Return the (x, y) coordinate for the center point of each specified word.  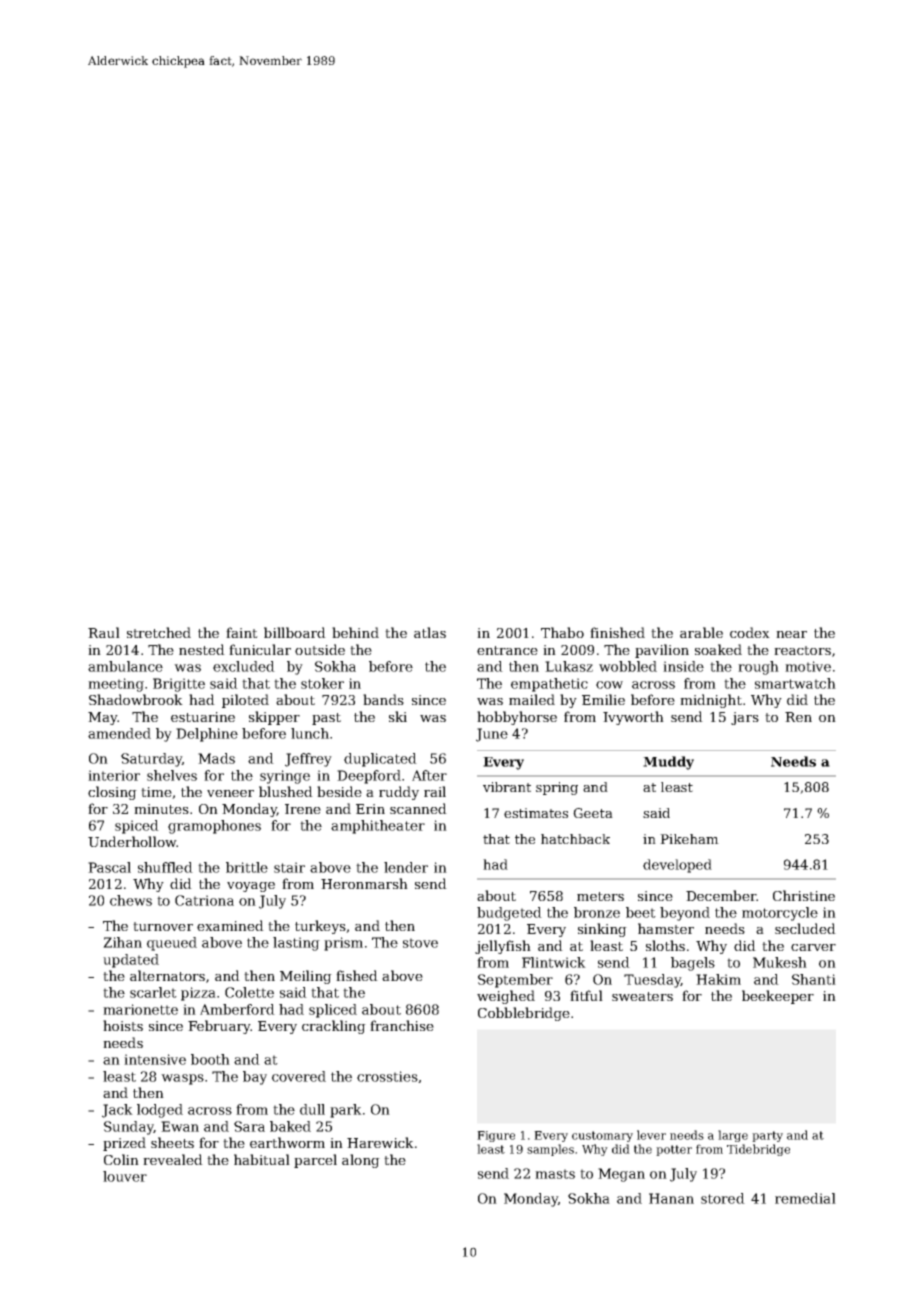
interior (114, 775)
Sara (249, 1126)
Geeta (593, 813)
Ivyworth (633, 718)
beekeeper (778, 997)
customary (602, 1136)
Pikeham (689, 839)
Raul (104, 632)
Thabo (562, 632)
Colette (249, 992)
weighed (506, 997)
